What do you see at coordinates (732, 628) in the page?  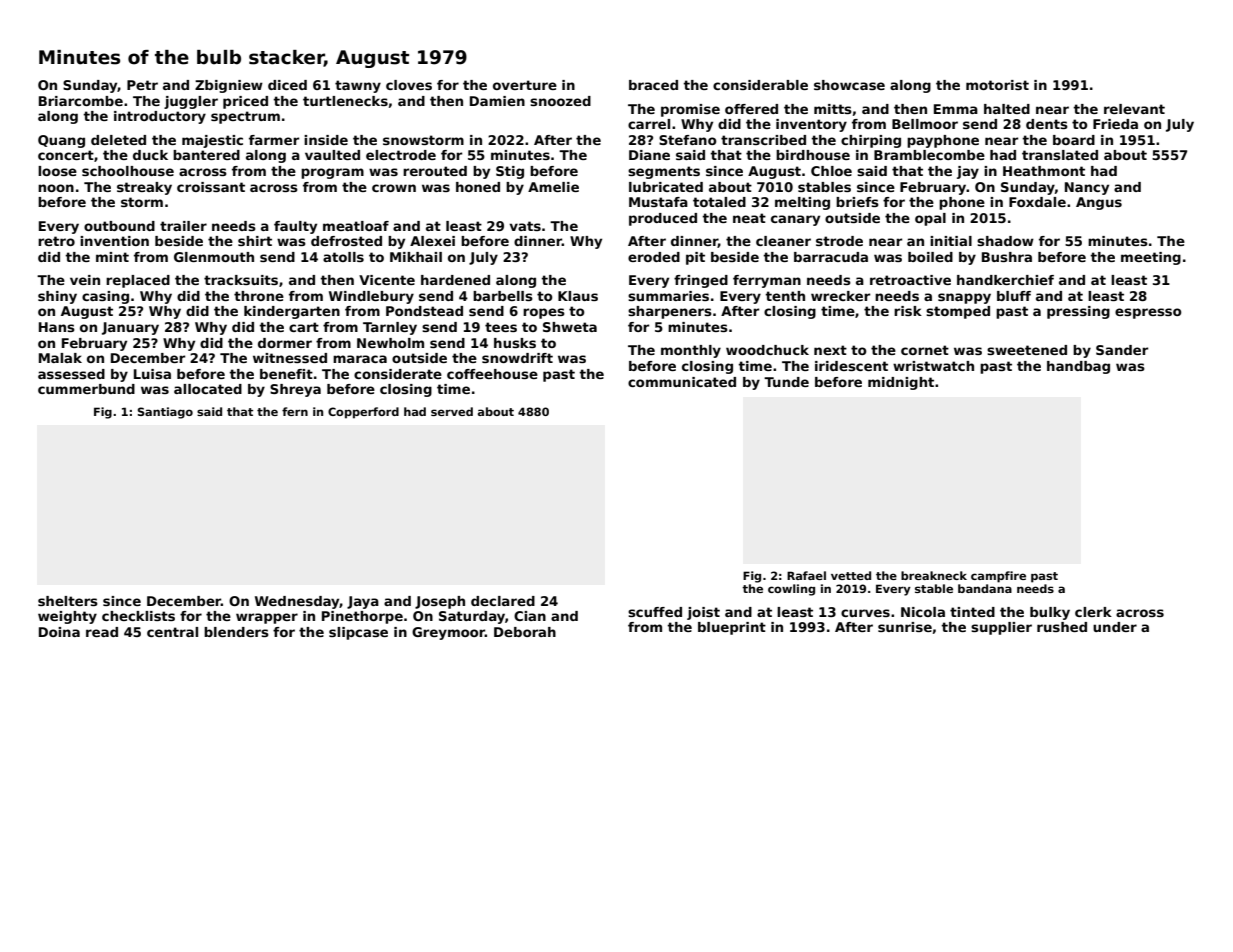 I see `blueprint` at bounding box center [732, 628].
